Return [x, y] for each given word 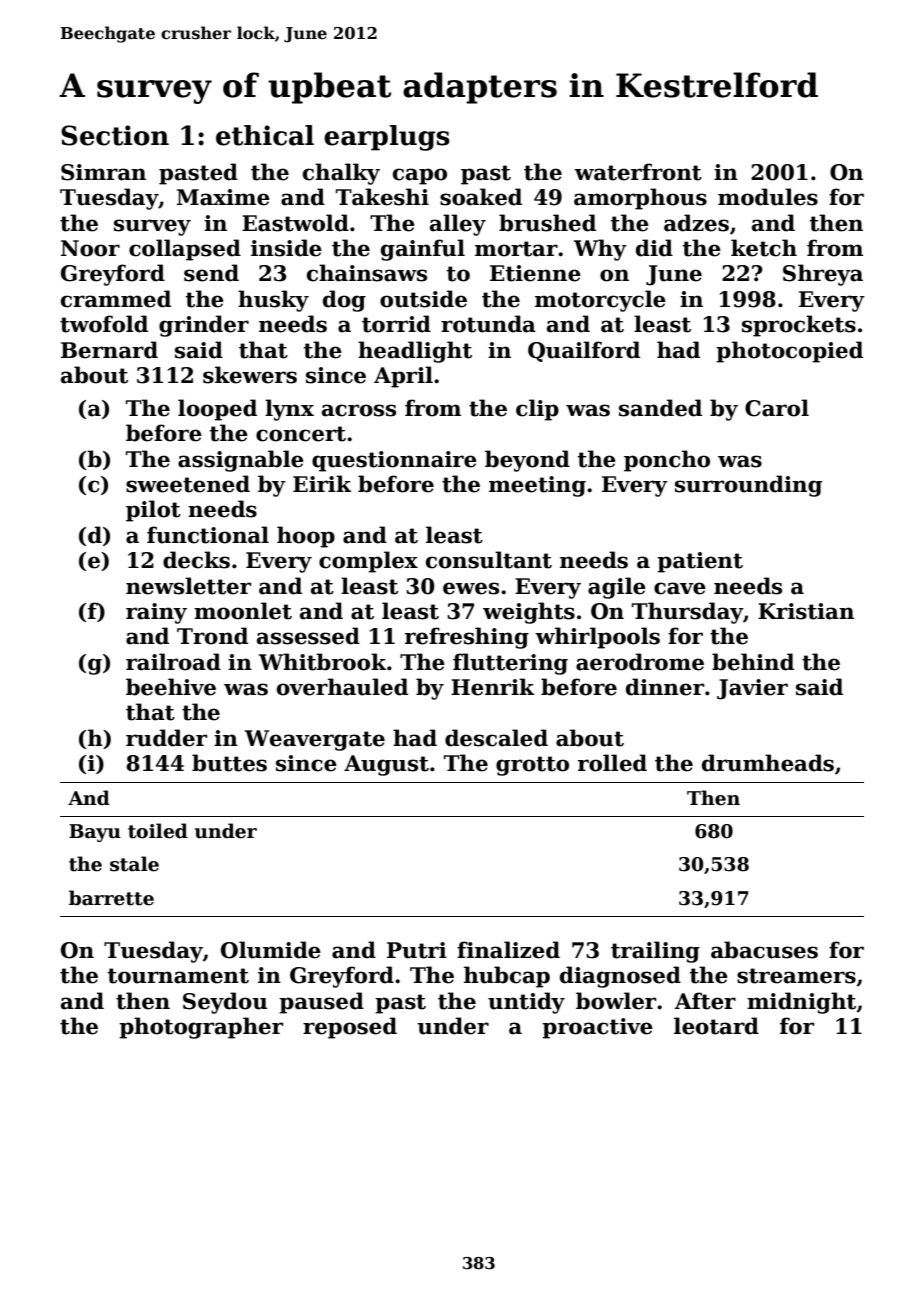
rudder [166, 738]
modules [768, 197]
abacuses [764, 950]
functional [208, 535]
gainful [423, 250]
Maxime [223, 197]
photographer [201, 1028]
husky [273, 301]
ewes [471, 588]
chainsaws [367, 273]
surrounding [748, 486]
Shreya [823, 275]
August [386, 765]
